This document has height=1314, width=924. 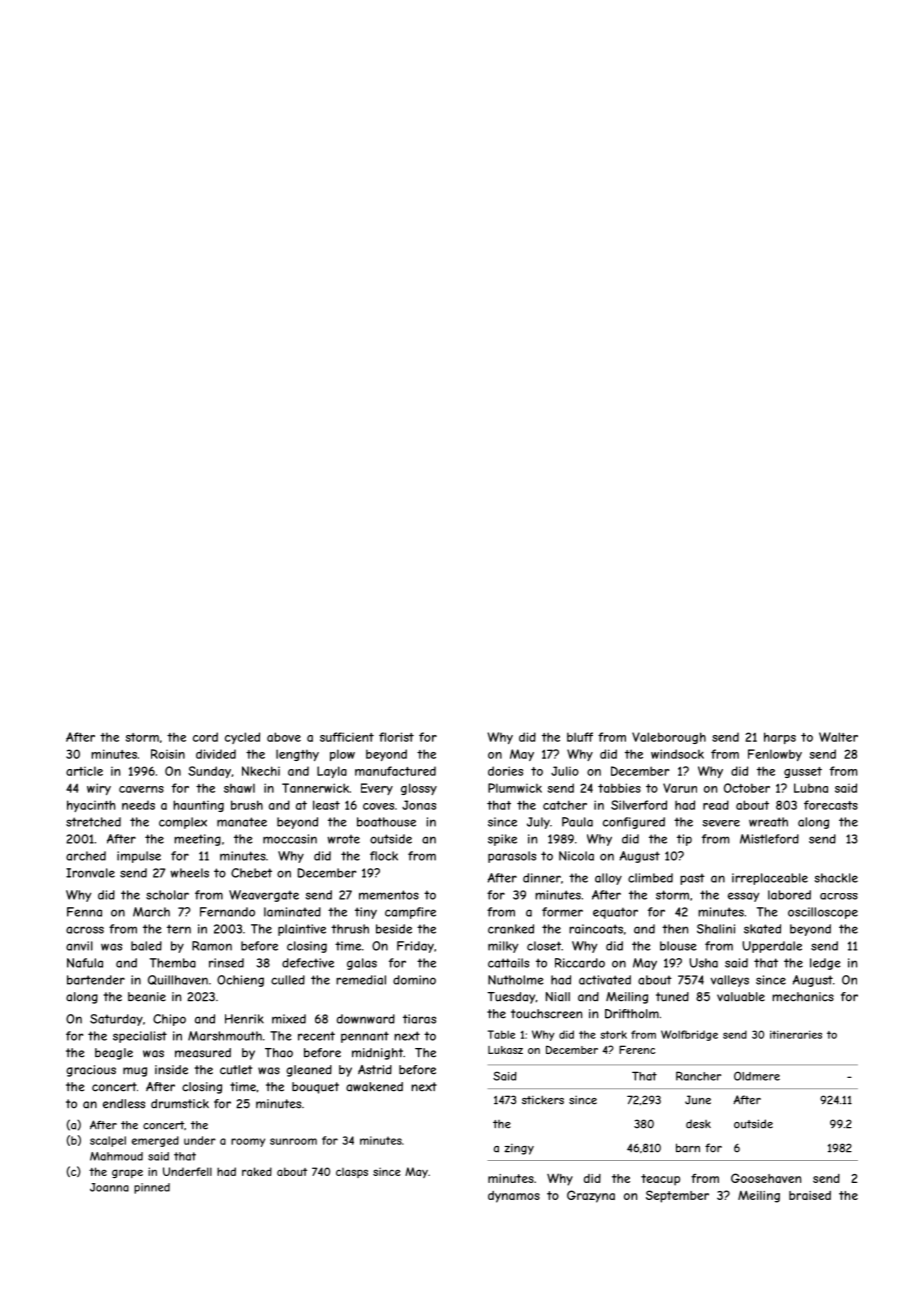 What do you see at coordinates (152, 1188) in the document?
I see `pinned` at bounding box center [152, 1188].
